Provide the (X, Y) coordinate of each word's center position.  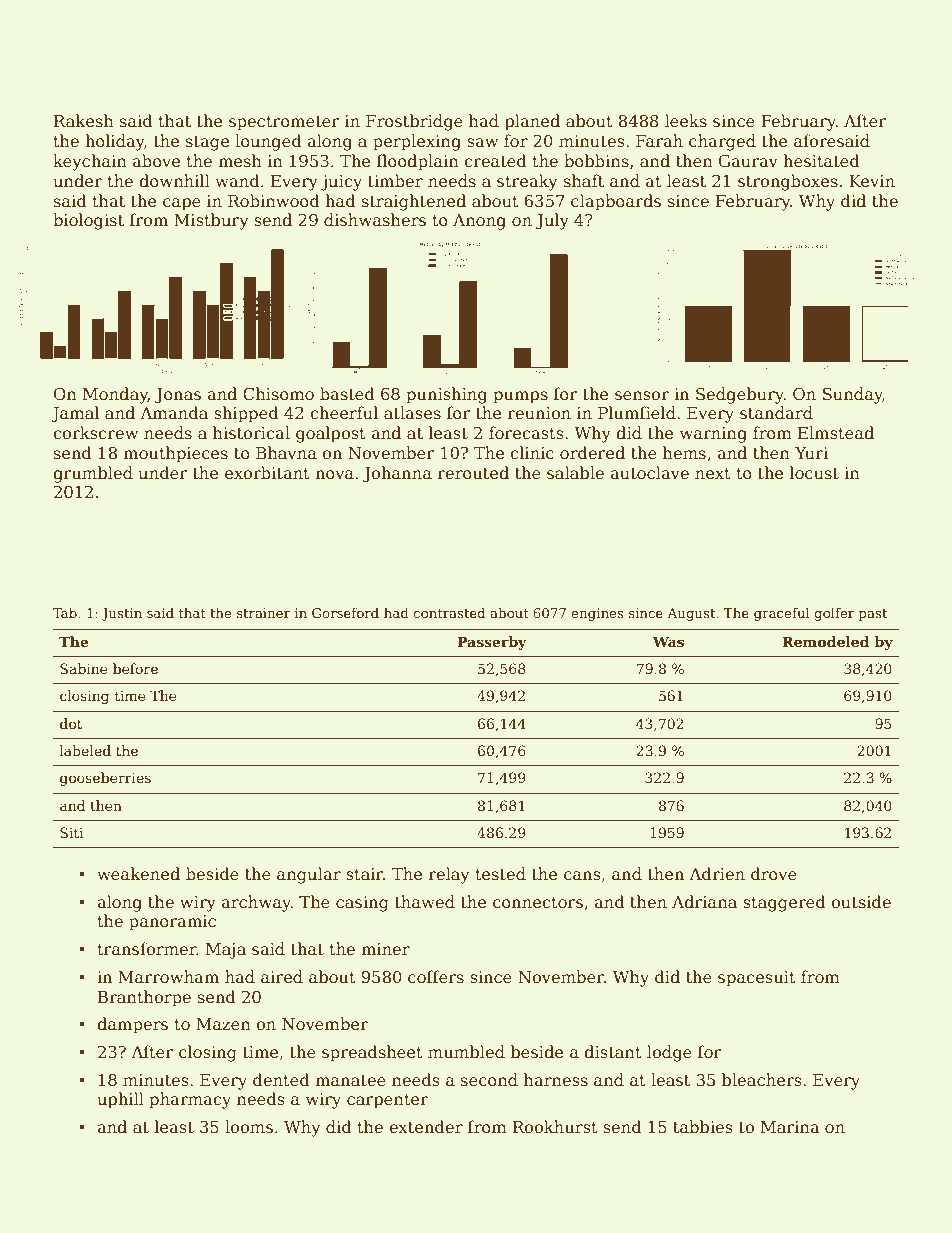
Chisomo (278, 394)
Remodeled (825, 641)
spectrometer (284, 123)
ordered (592, 453)
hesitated (821, 161)
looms (249, 1127)
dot (71, 723)
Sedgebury (740, 395)
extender (426, 1127)
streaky (527, 182)
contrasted (449, 612)
